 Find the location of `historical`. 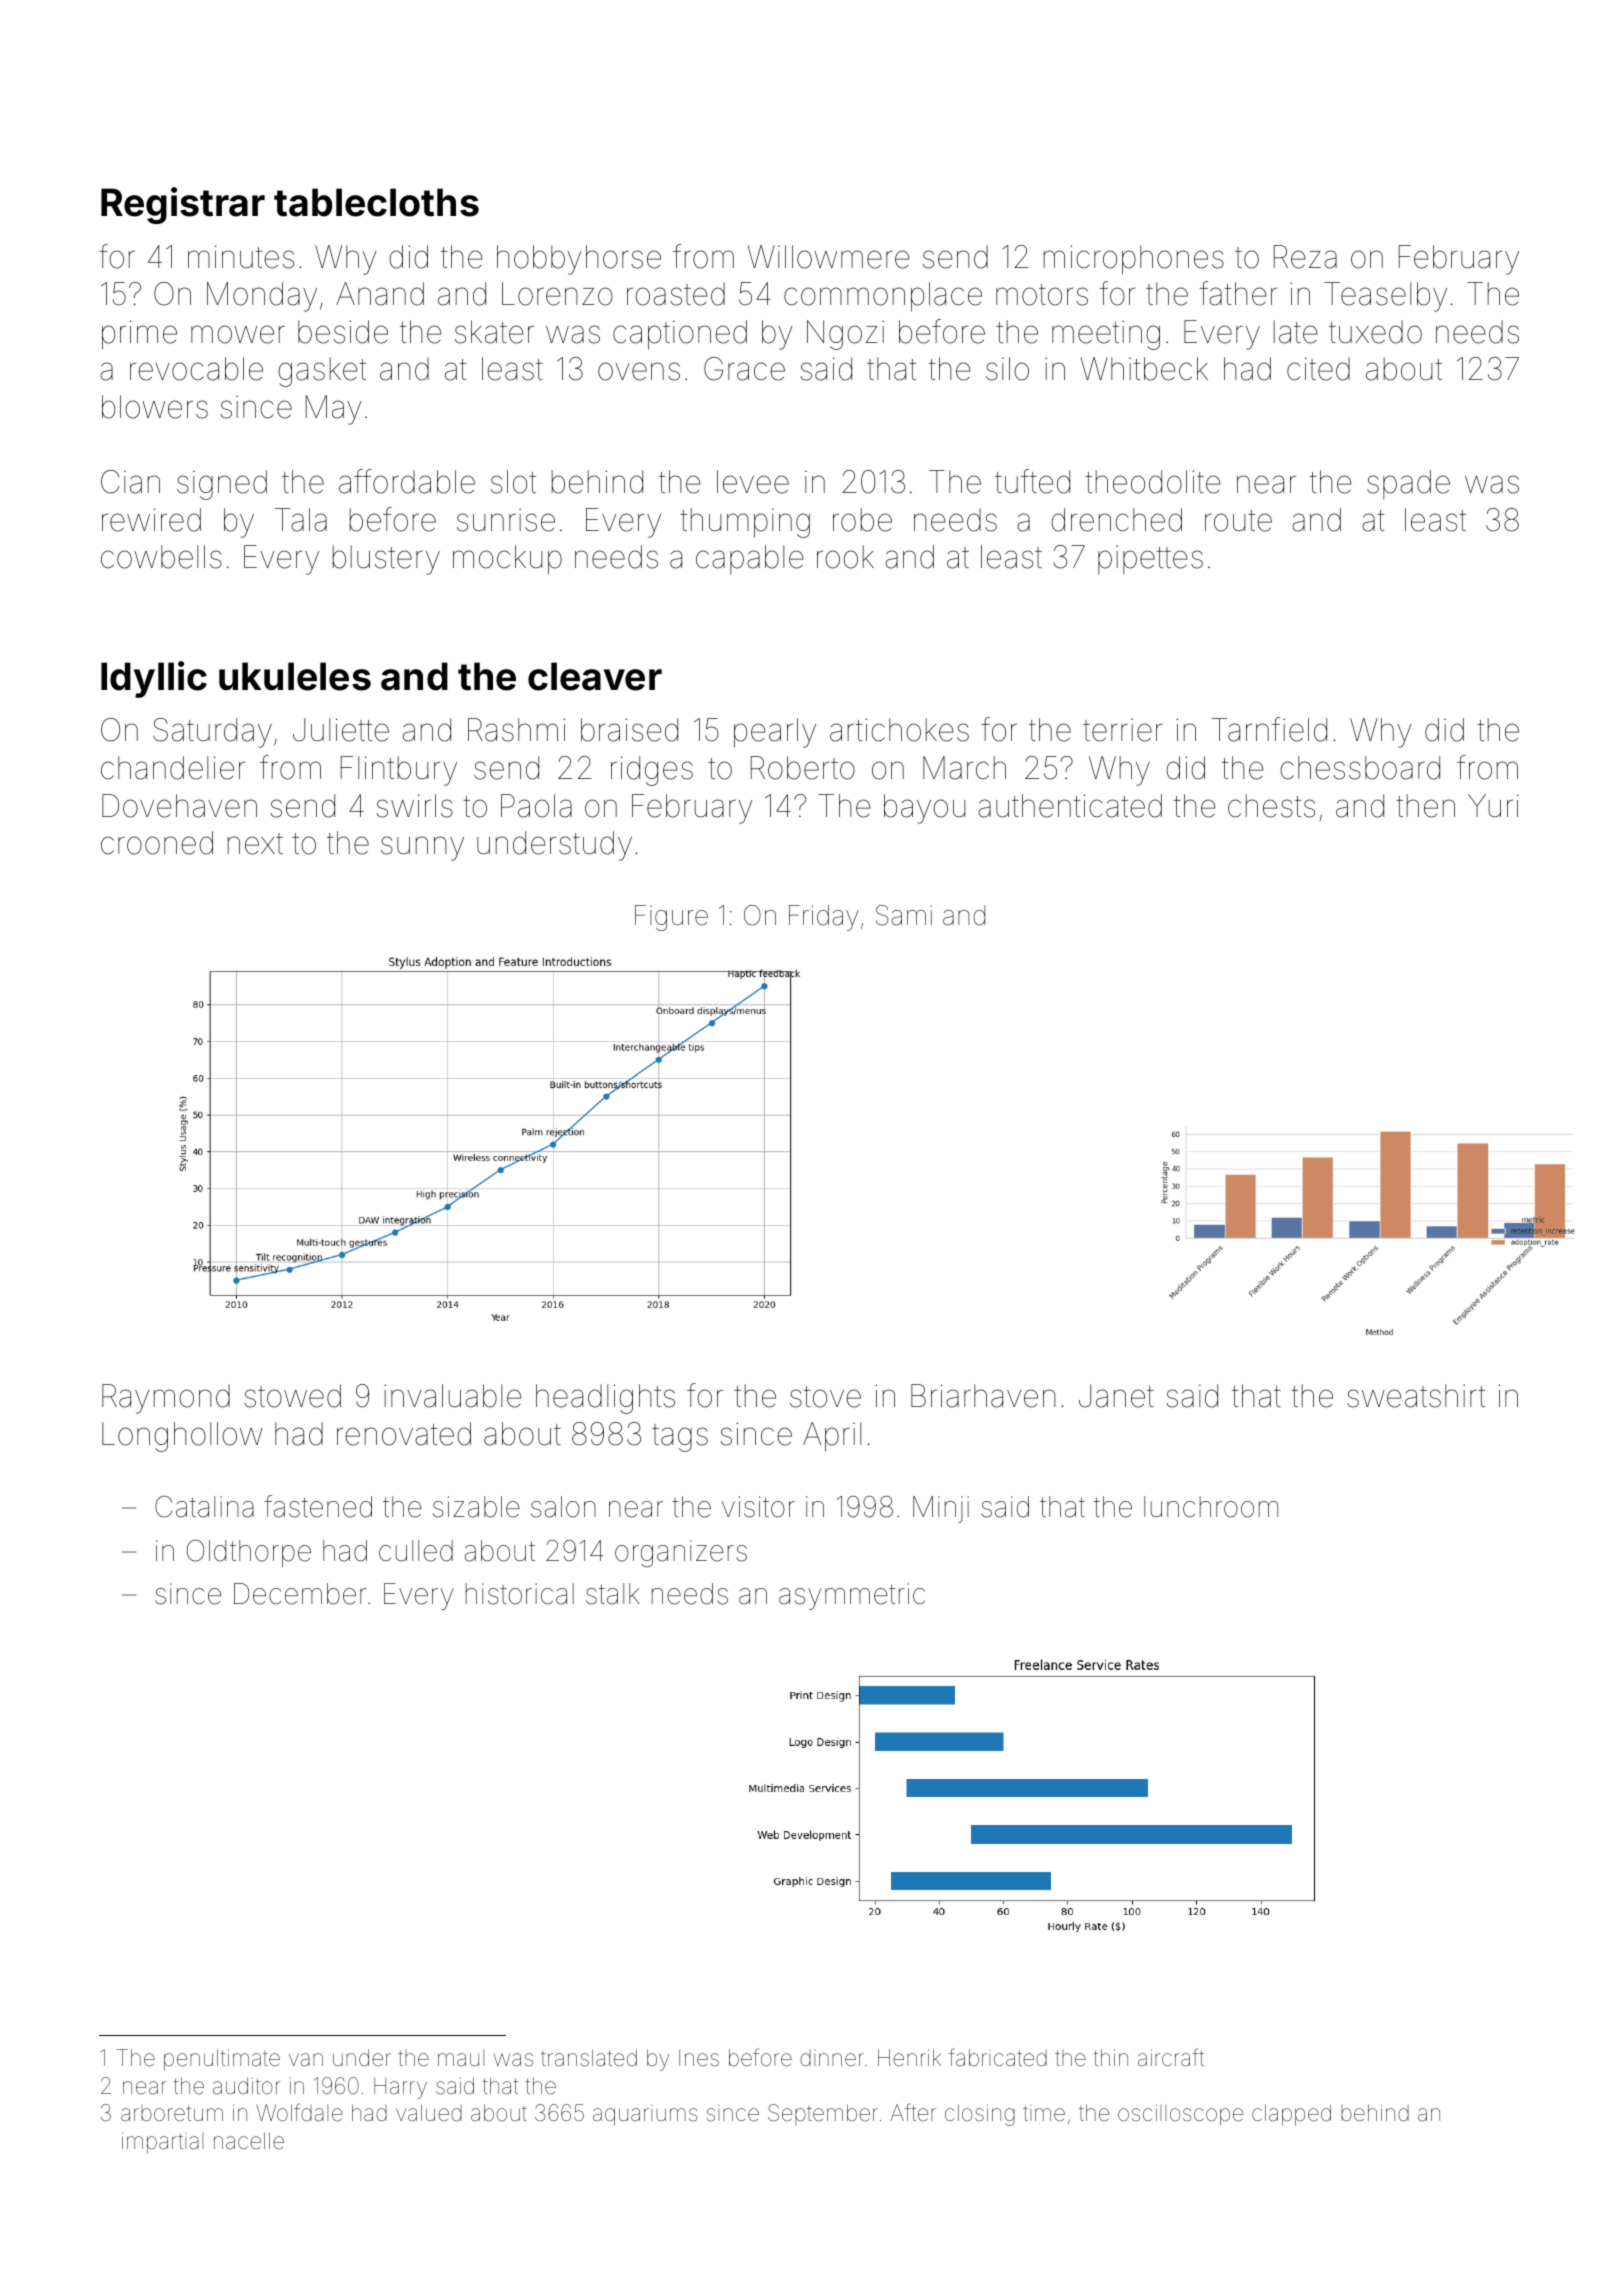

historical is located at coordinates (520, 1594).
